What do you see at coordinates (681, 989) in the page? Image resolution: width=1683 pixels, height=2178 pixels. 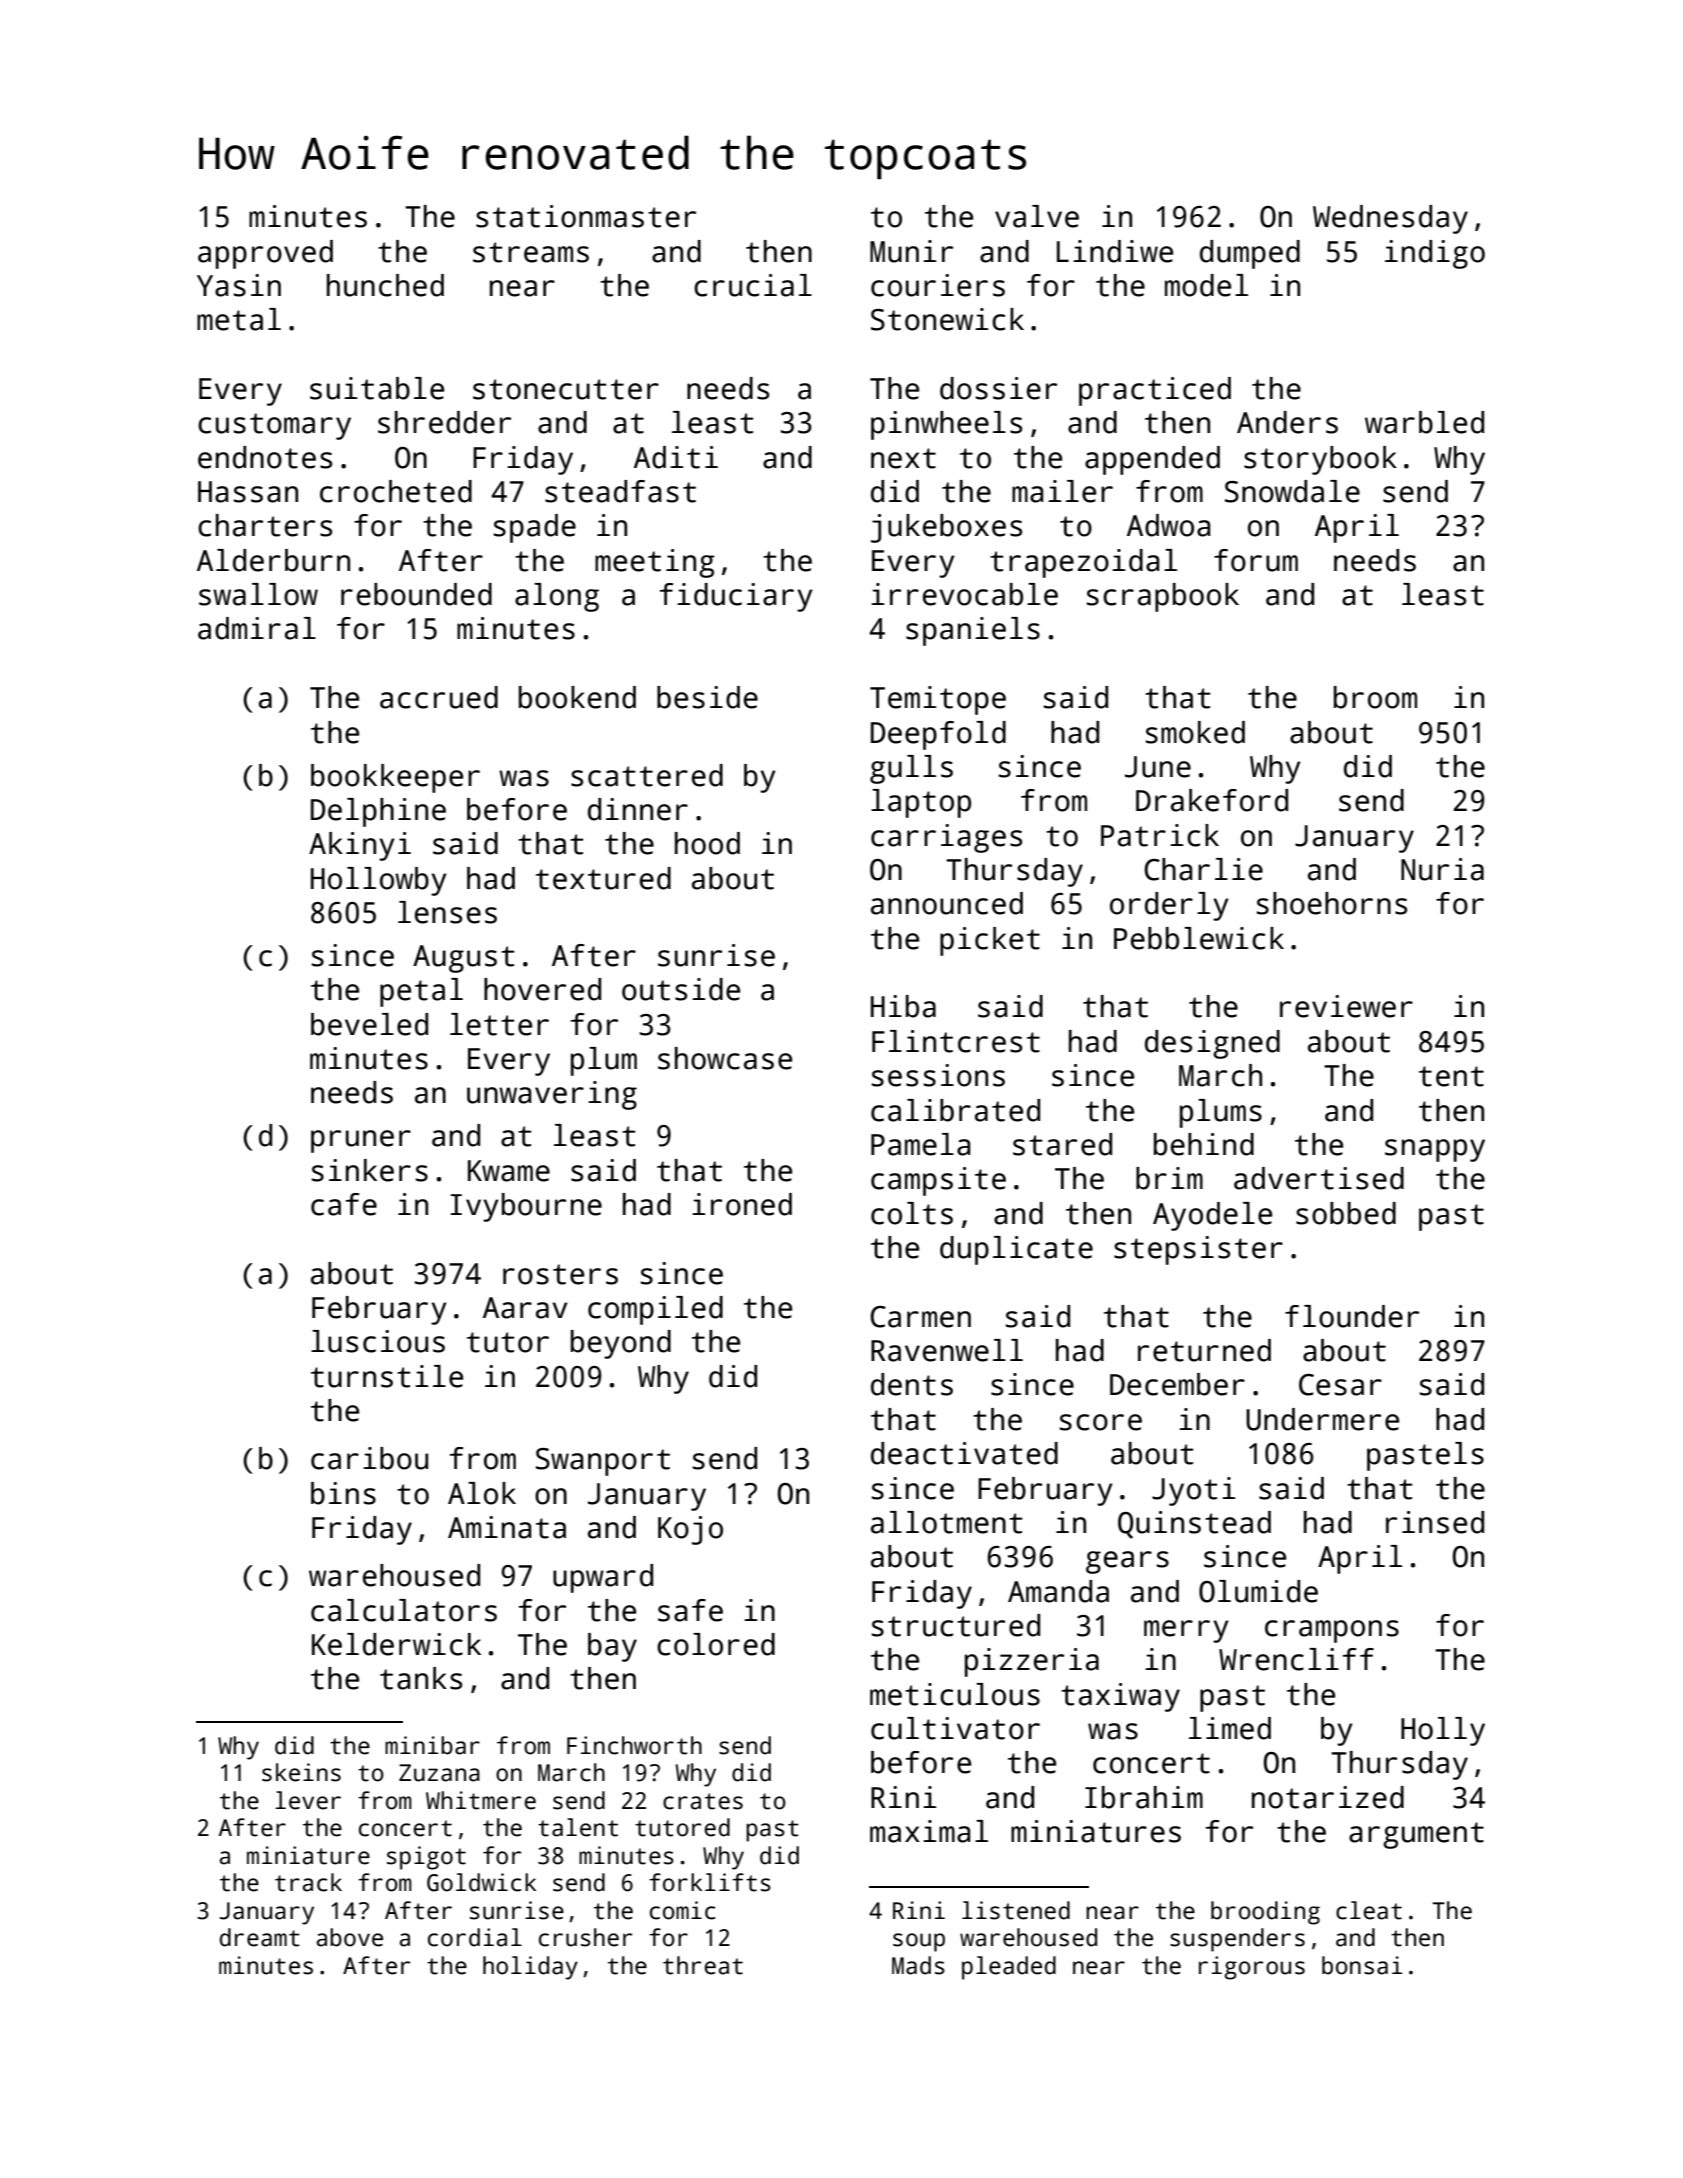 I see `outside` at bounding box center [681, 989].
